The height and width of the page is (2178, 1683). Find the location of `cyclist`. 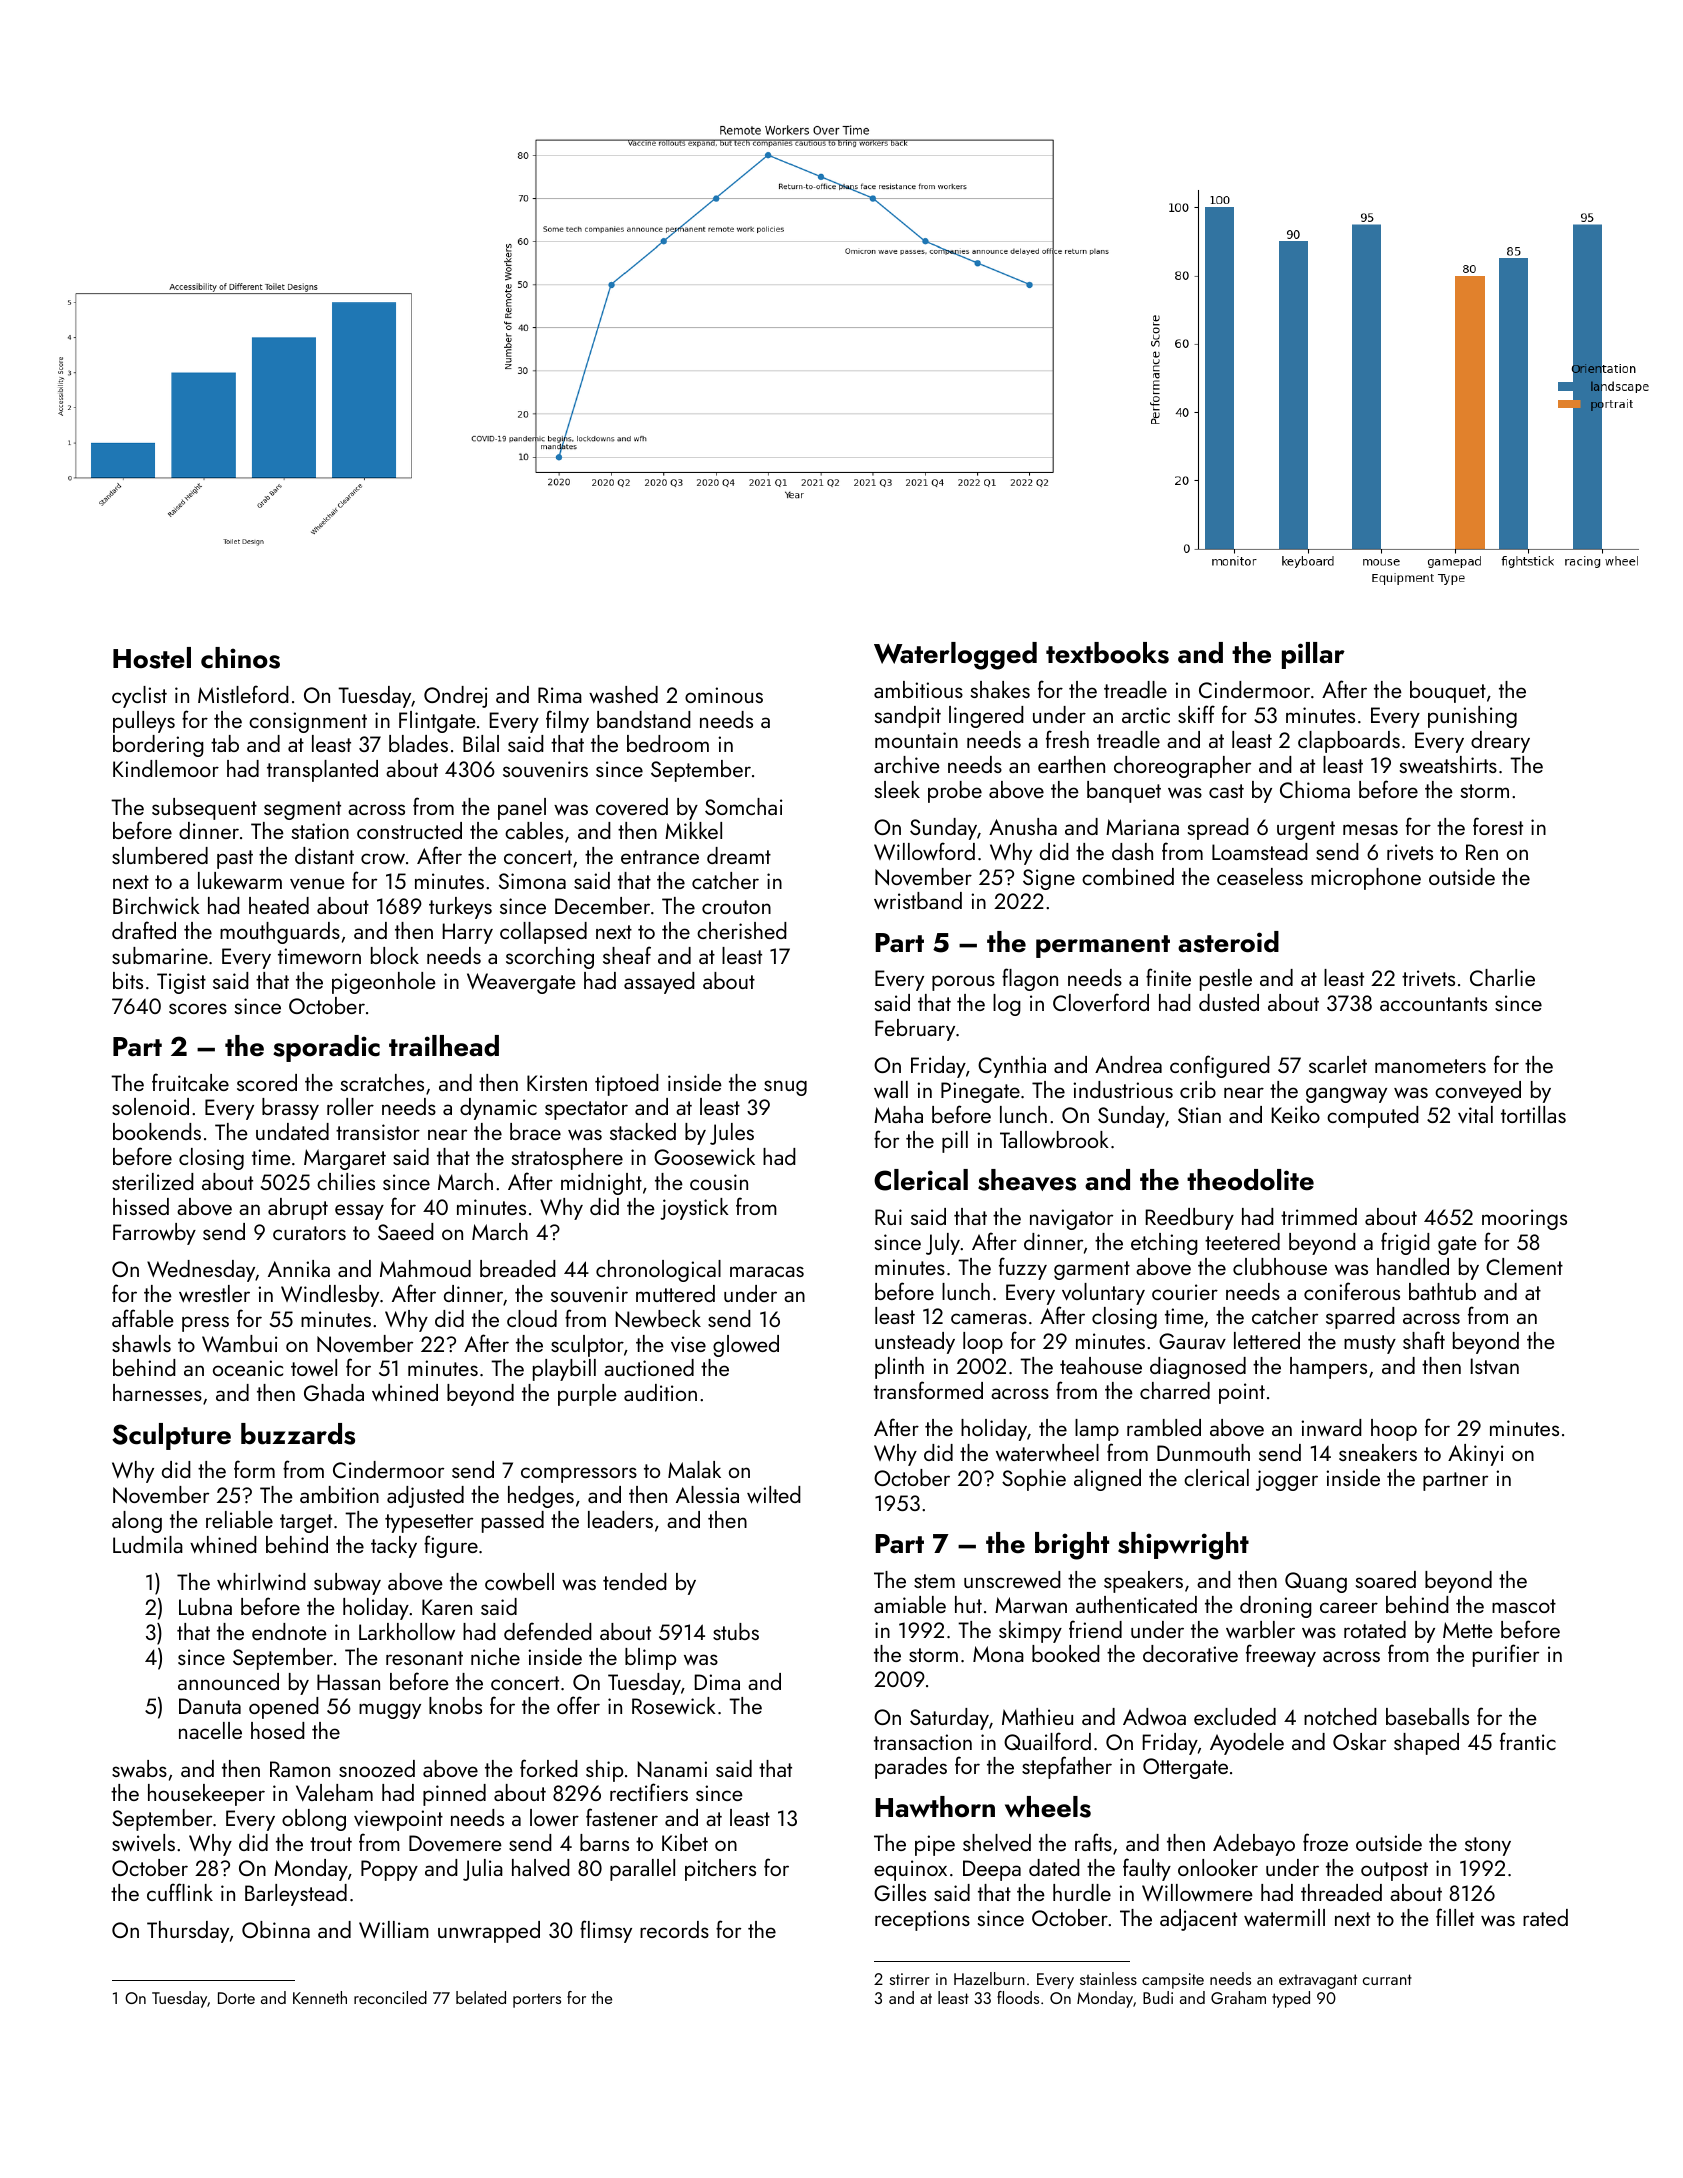

cyclist is located at coordinates (139, 697).
